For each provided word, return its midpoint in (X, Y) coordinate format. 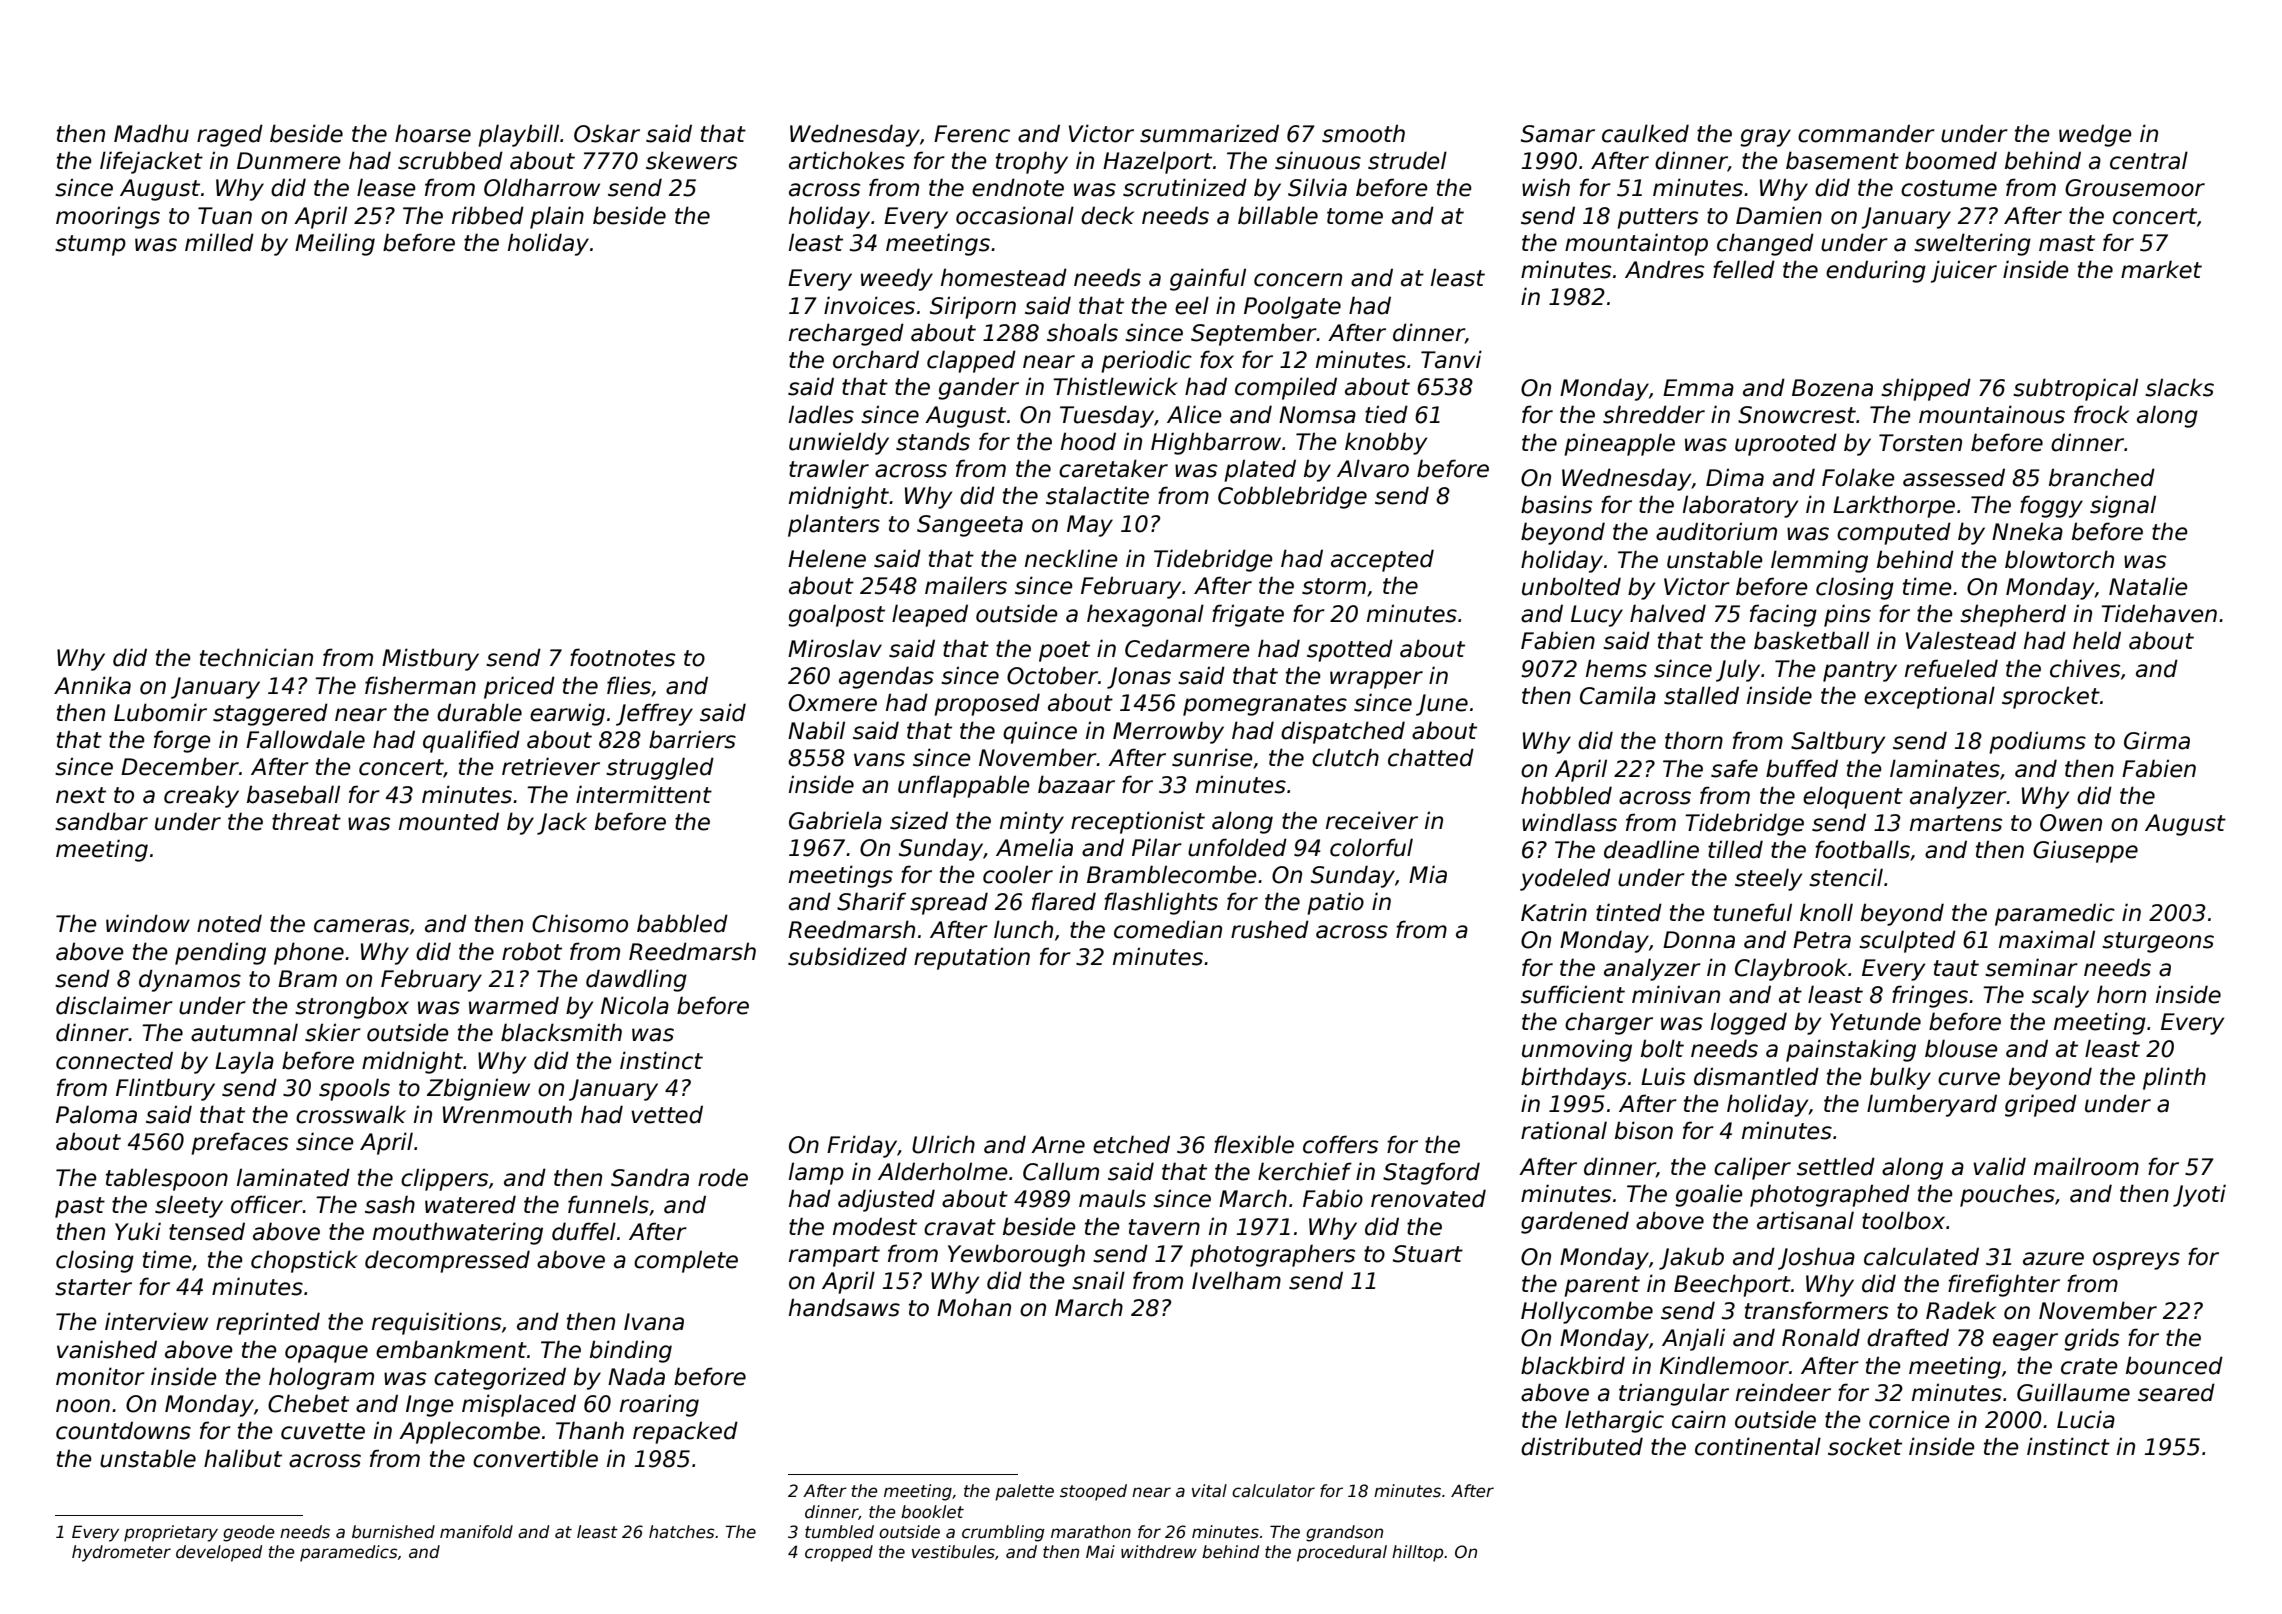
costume (1949, 188)
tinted (1629, 912)
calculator (1273, 1491)
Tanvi (1451, 359)
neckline (1071, 558)
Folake (1858, 477)
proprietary (171, 1533)
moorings (108, 217)
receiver (1372, 820)
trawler (829, 468)
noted (229, 923)
